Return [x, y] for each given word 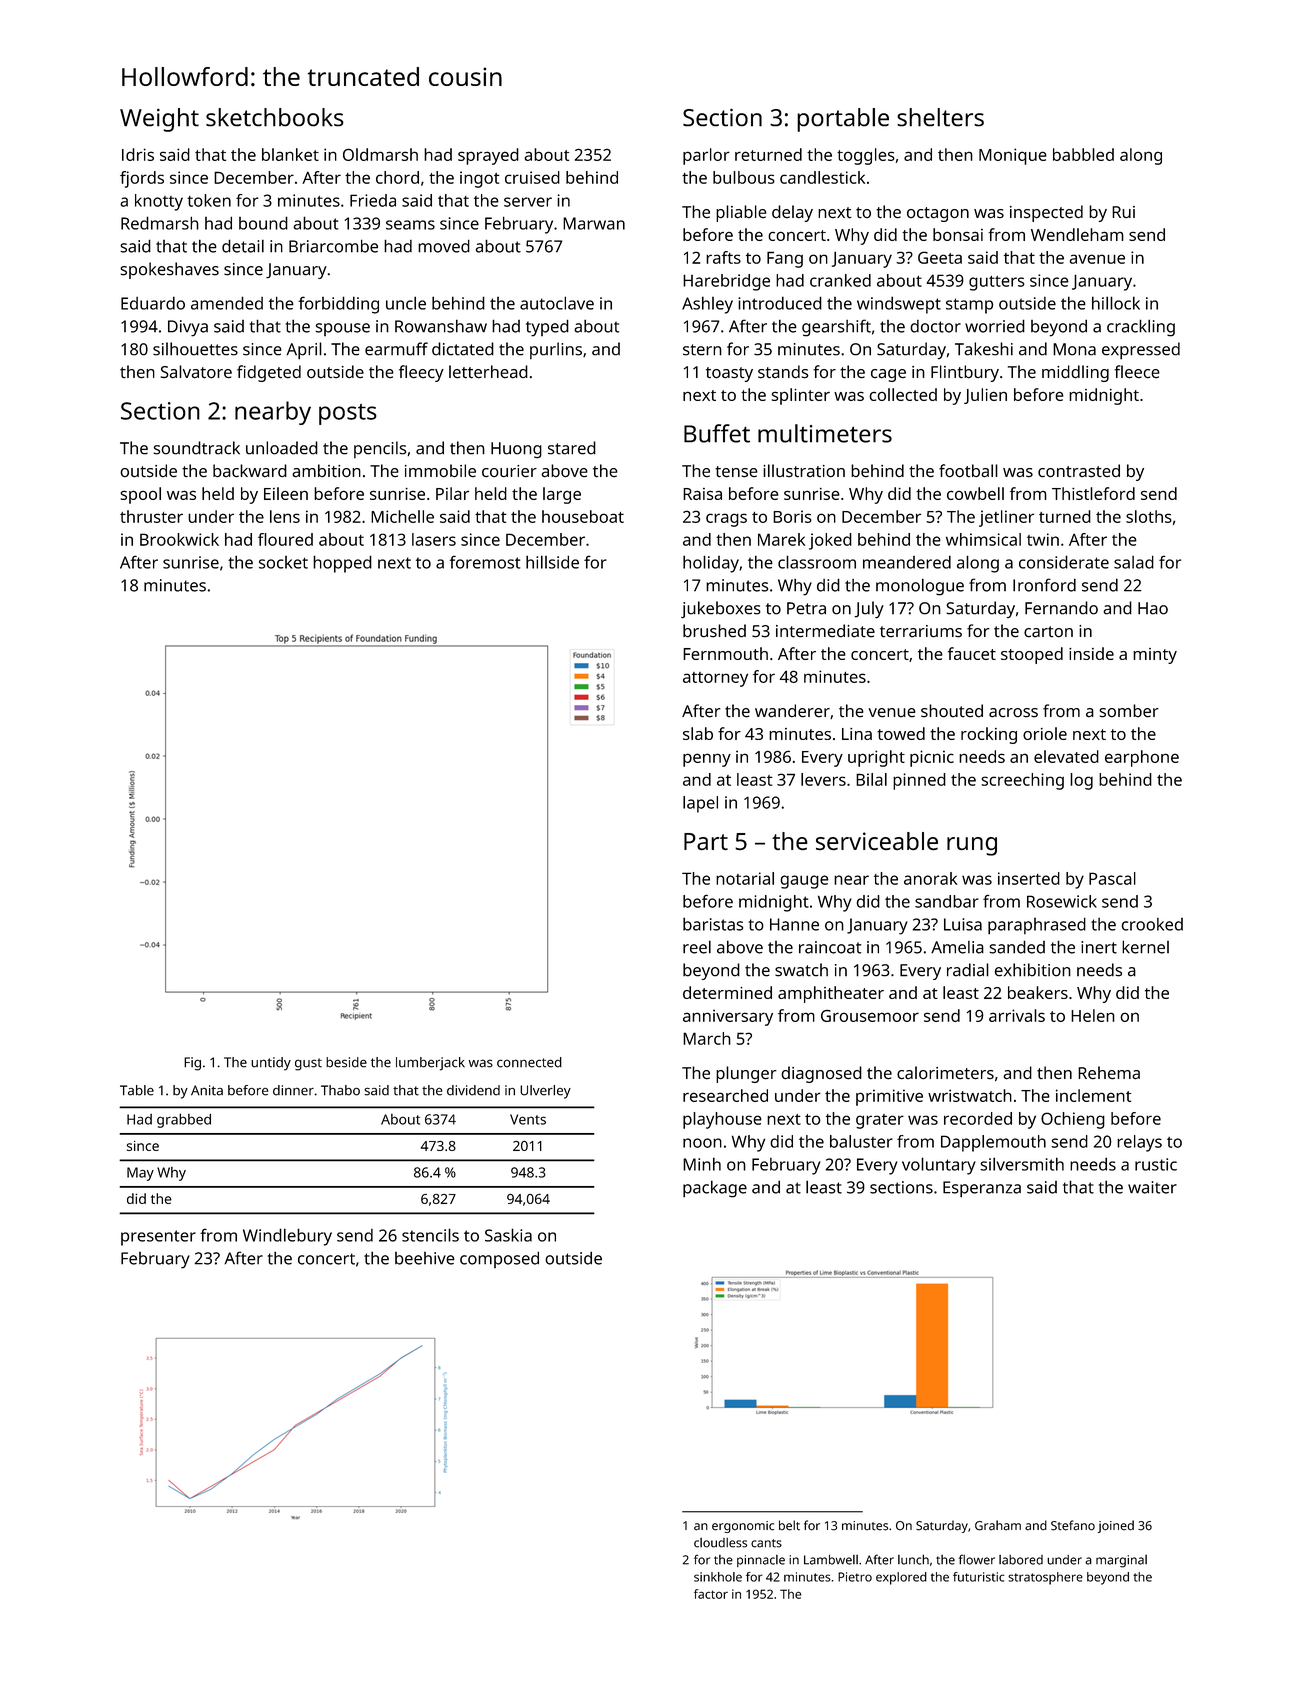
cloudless [720, 1543]
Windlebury [287, 1237]
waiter [1152, 1187]
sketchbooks [275, 117]
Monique [1013, 156]
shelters [940, 117]
